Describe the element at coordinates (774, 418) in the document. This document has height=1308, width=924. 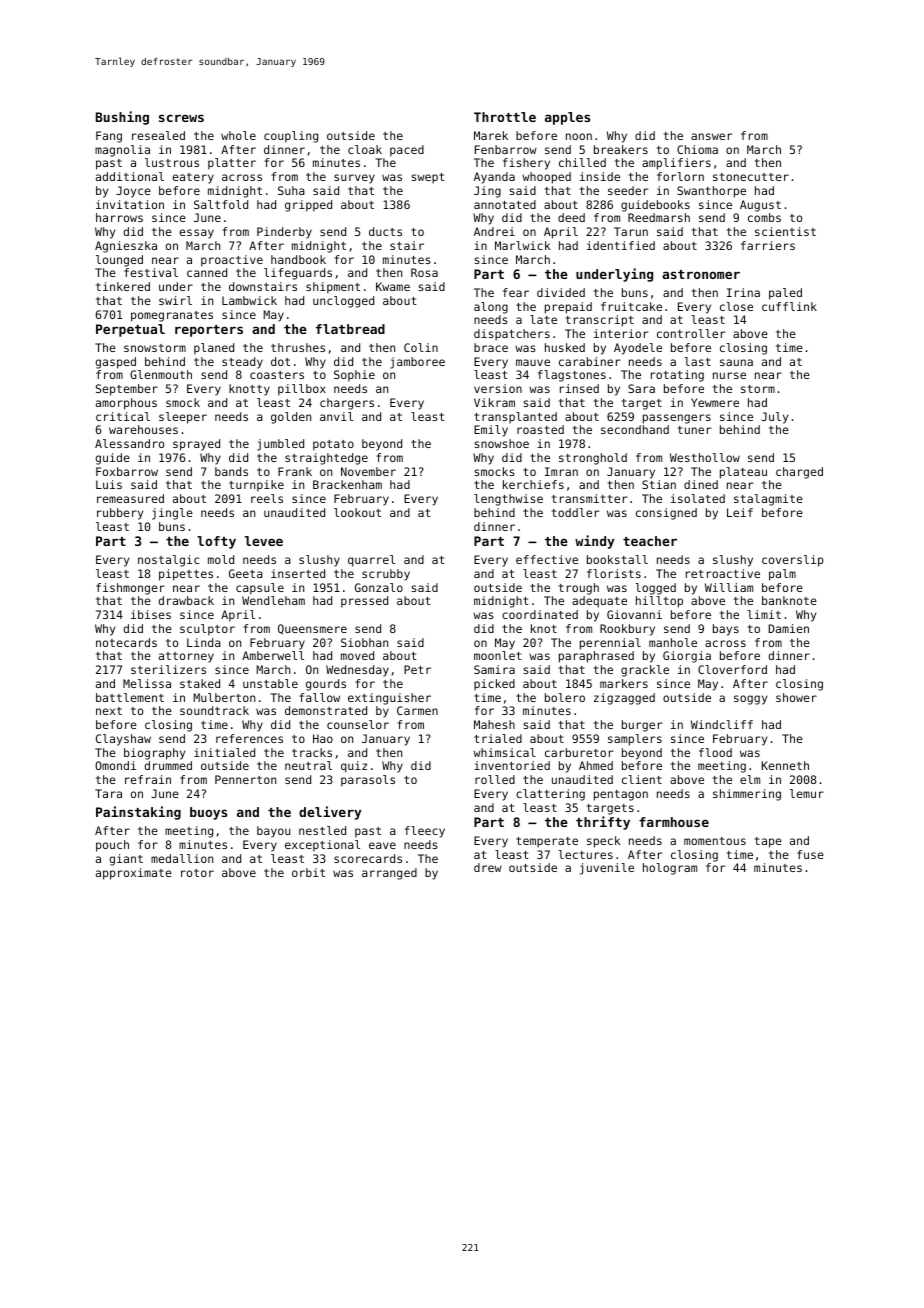
I see `July` at that location.
